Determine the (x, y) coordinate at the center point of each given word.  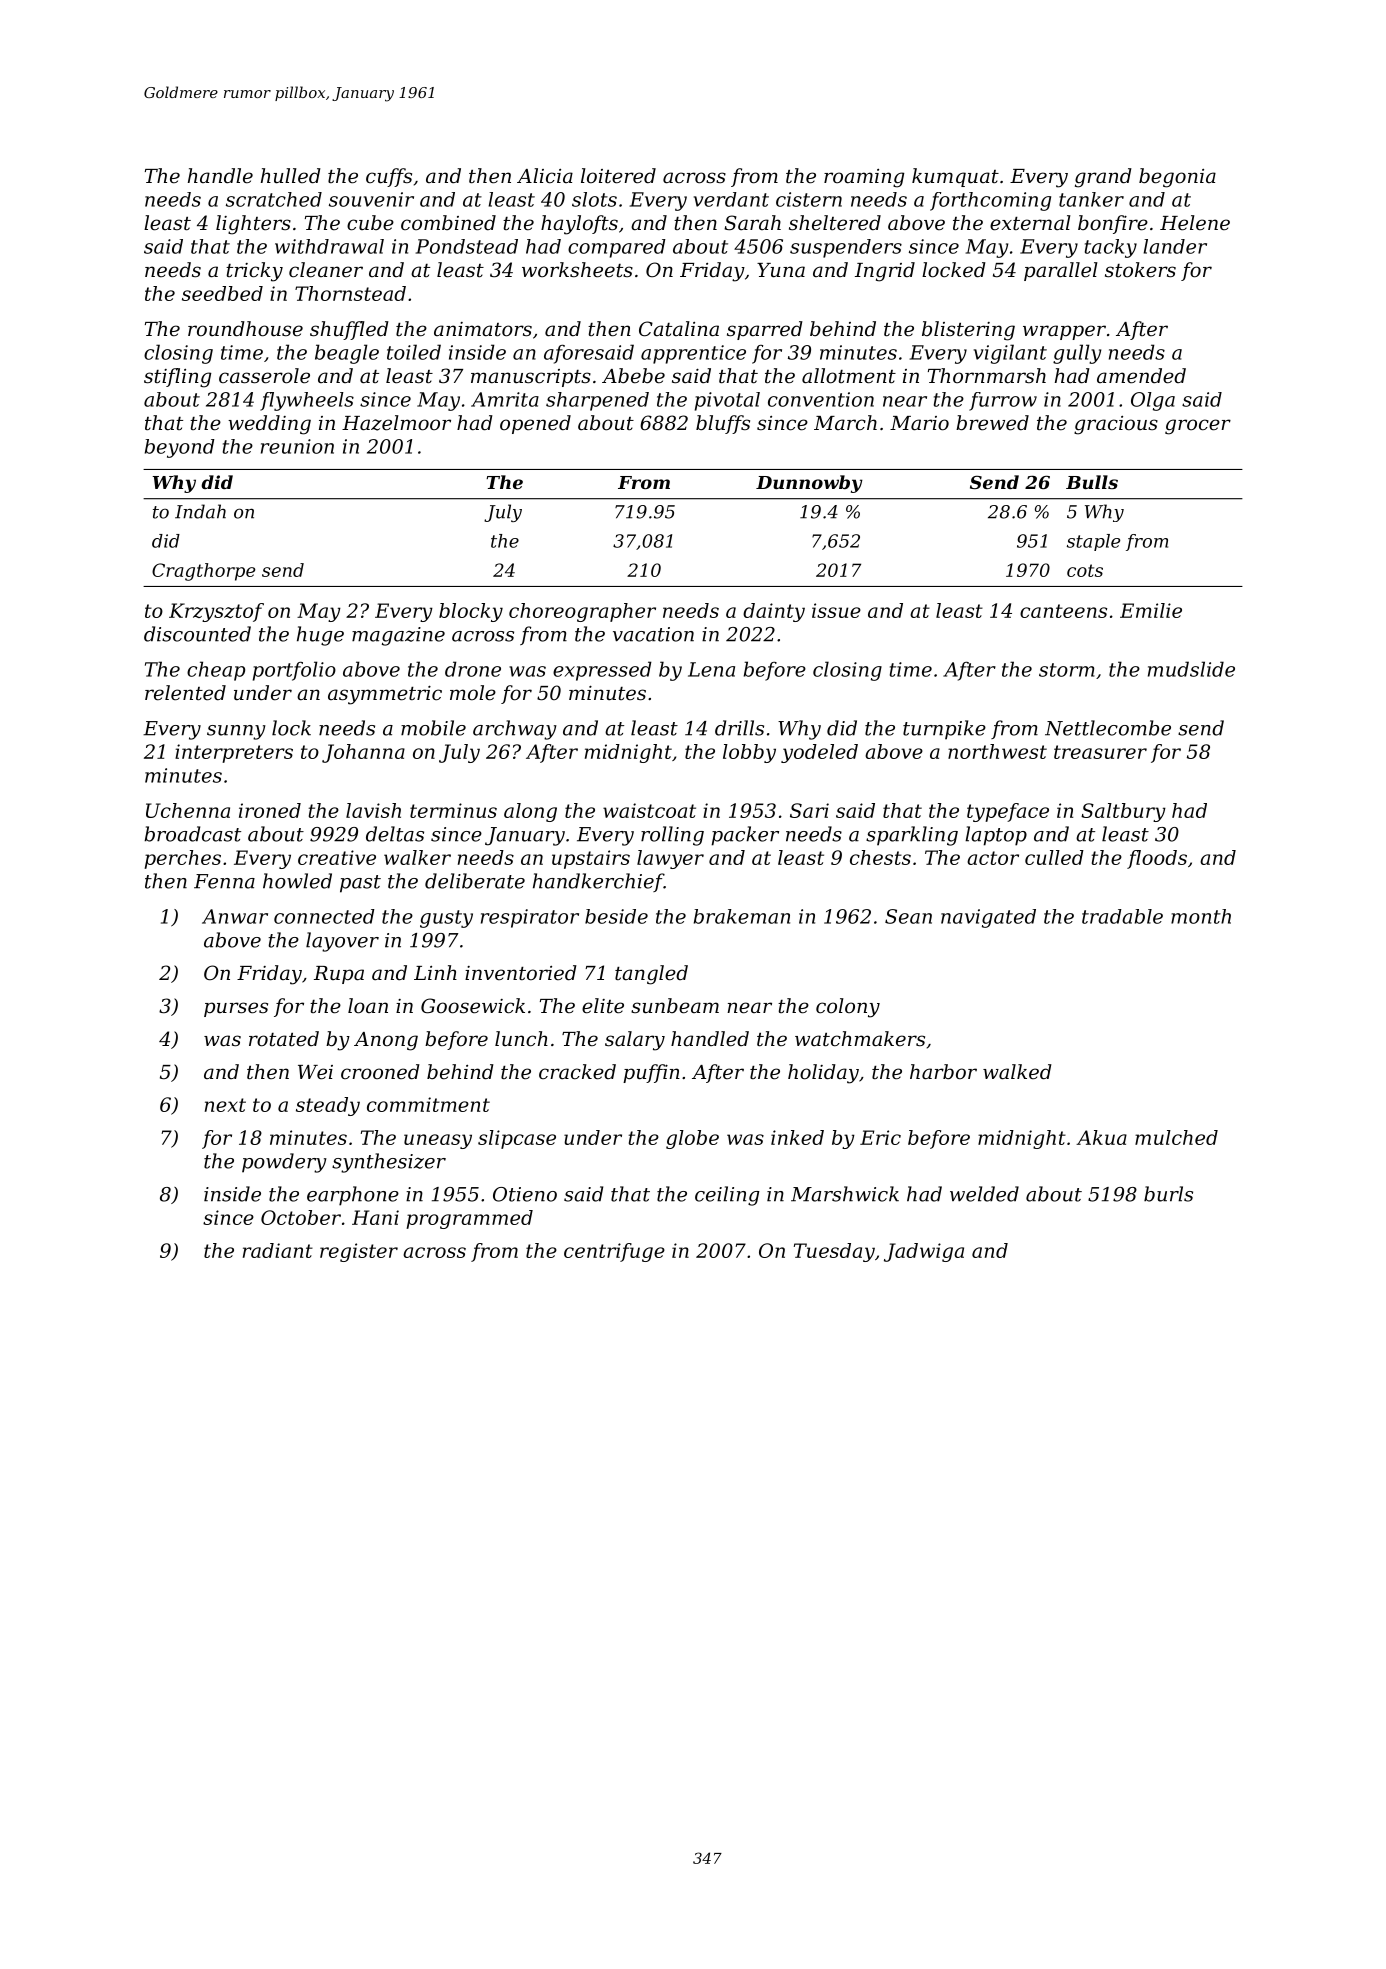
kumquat (955, 177)
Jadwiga (924, 1252)
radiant (278, 1250)
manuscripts (531, 378)
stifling (177, 378)
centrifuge (614, 1252)
